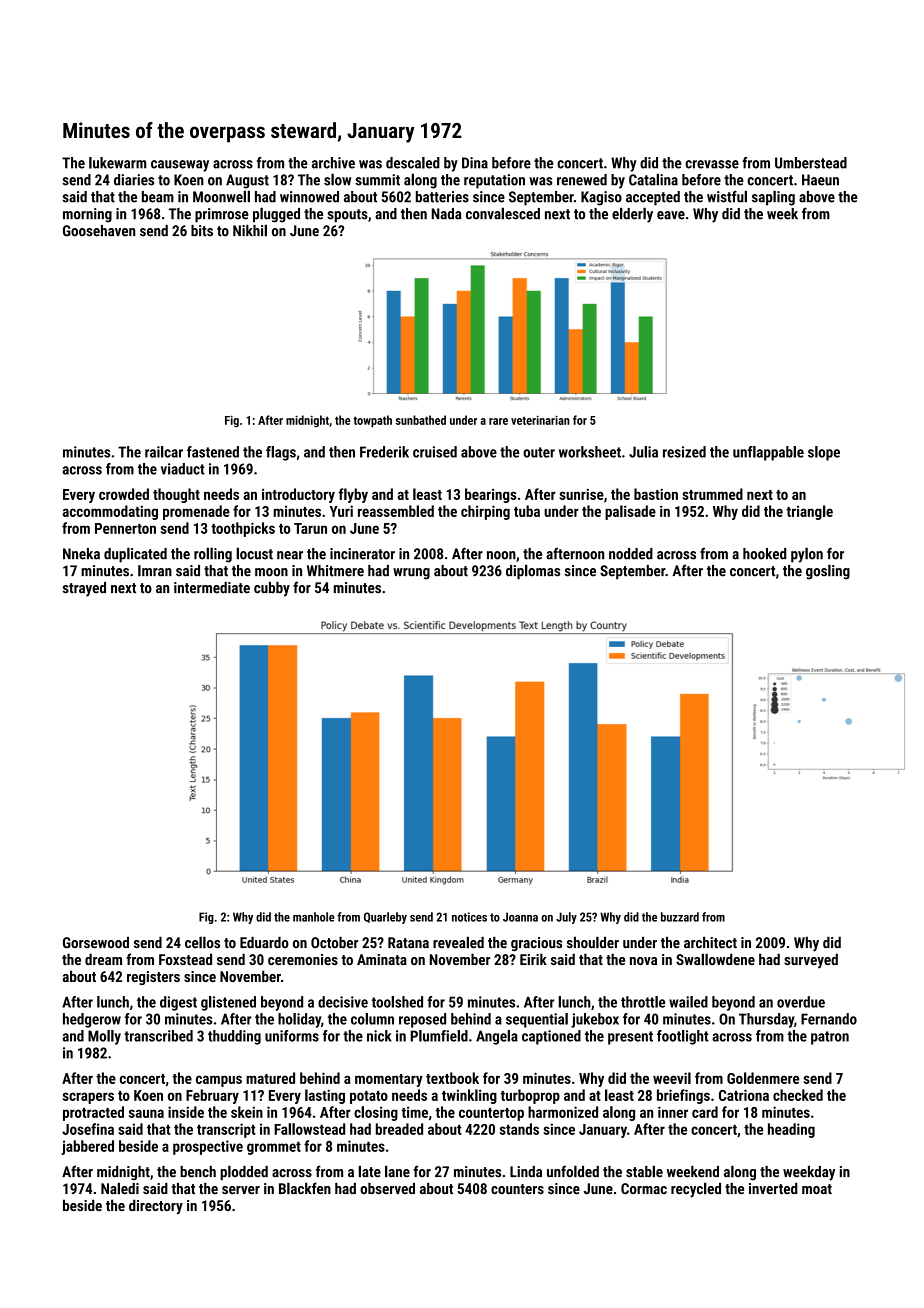 Image resolution: width=924 pixels, height=1308 pixels. Describe the element at coordinates (202, 942) in the screenshot. I see `cellos` at that location.
